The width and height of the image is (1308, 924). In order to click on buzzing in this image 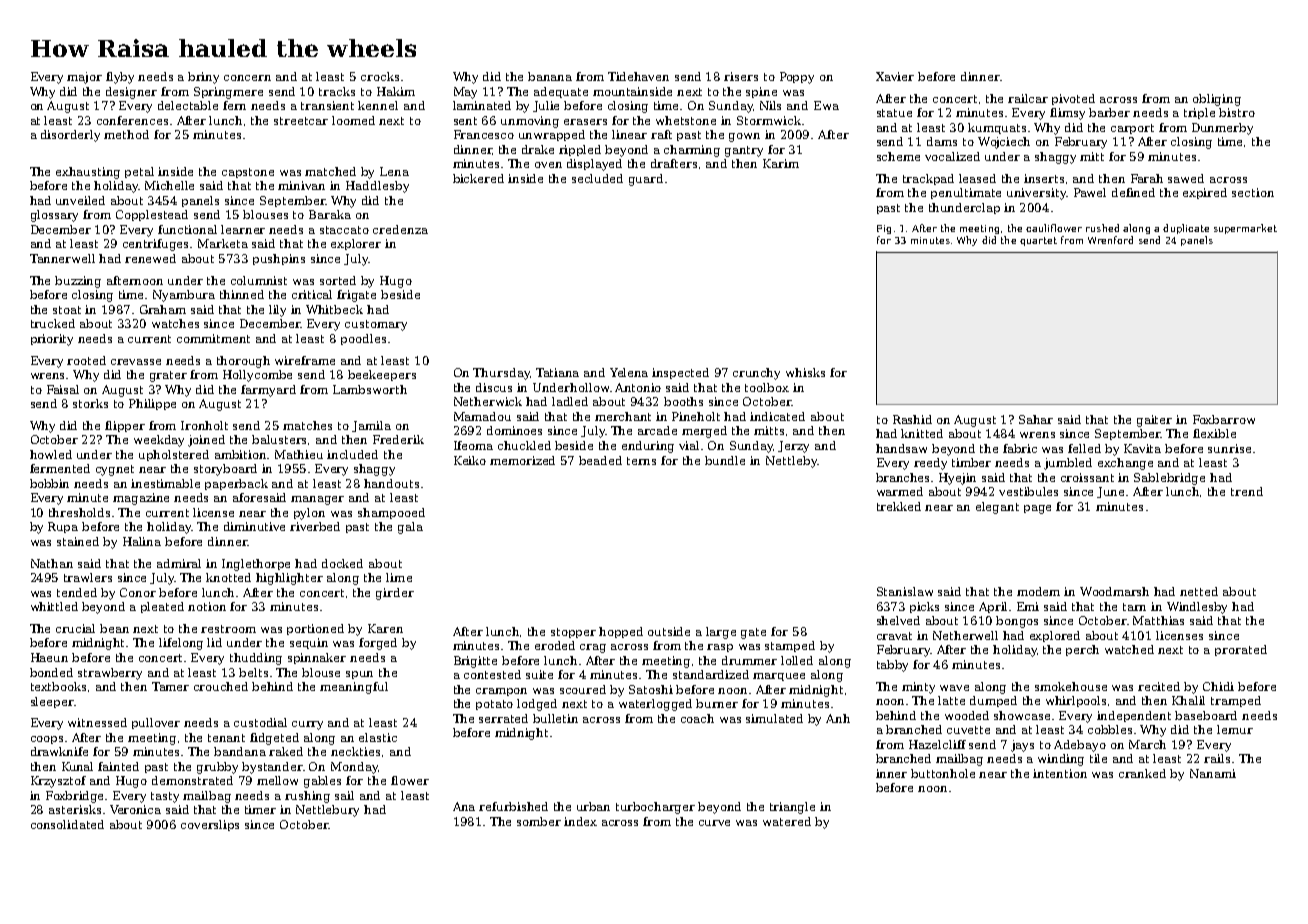, I will do `click(78, 282)`.
